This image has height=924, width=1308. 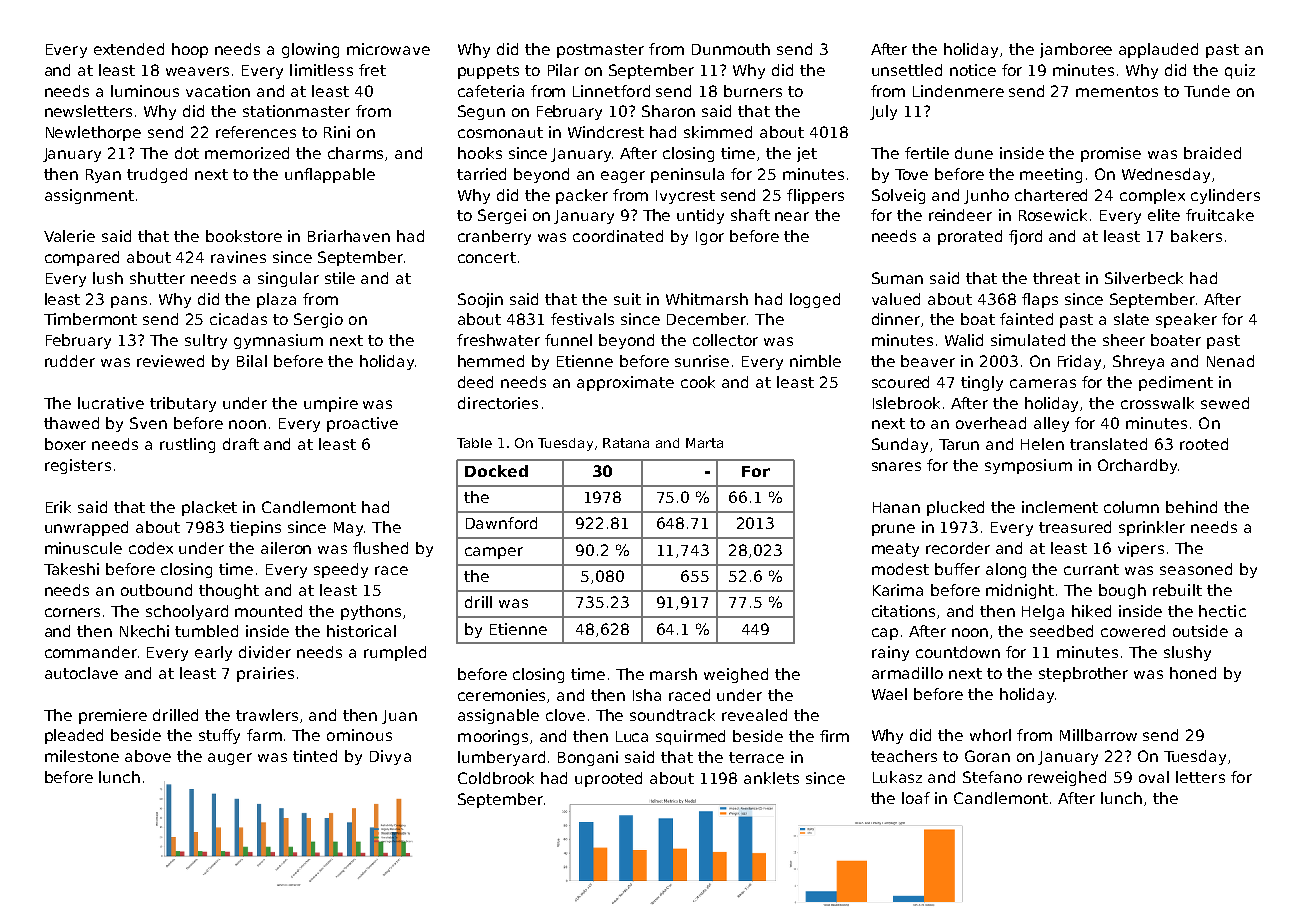 What do you see at coordinates (704, 443) in the image?
I see `Marta` at bounding box center [704, 443].
